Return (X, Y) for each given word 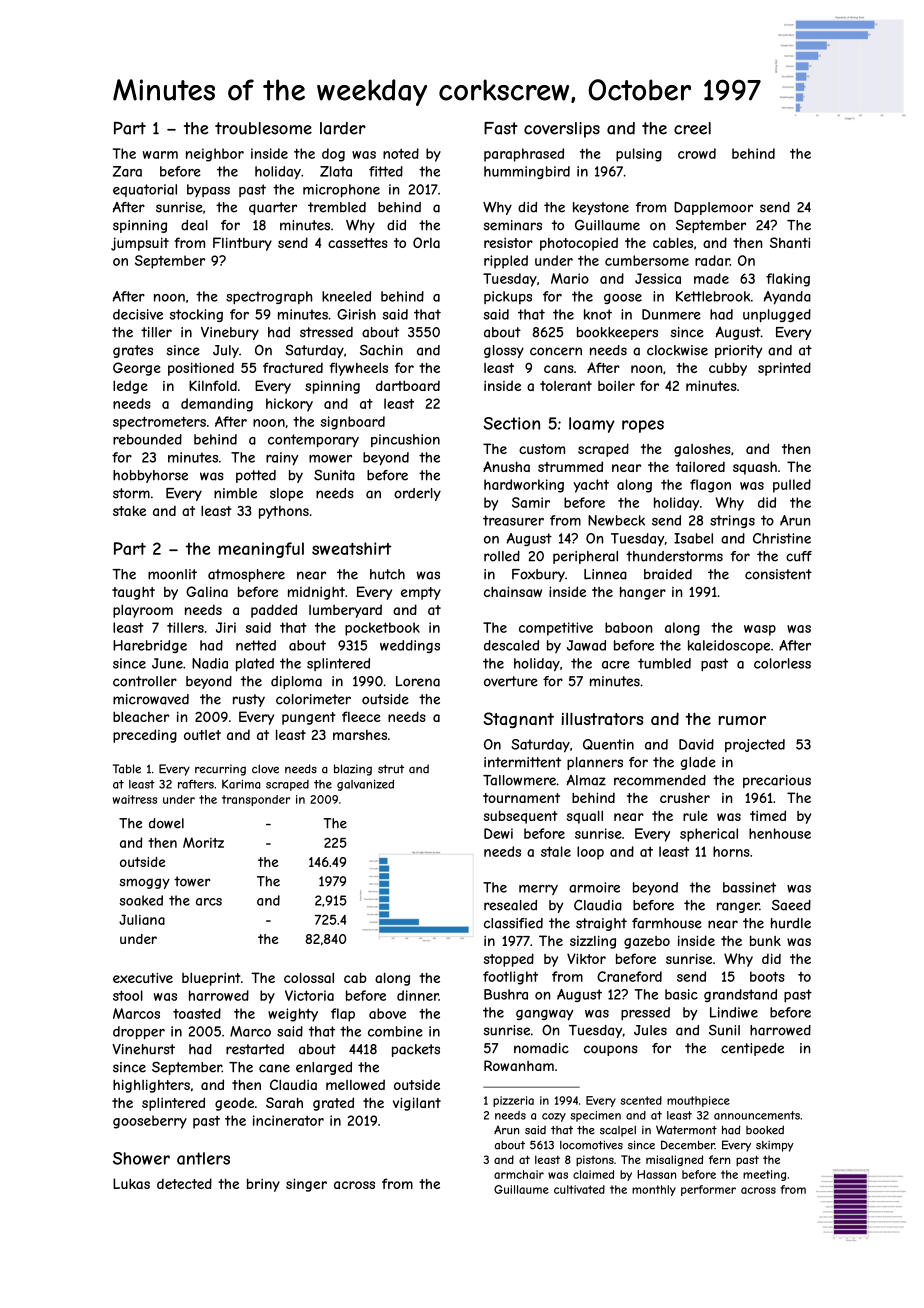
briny (263, 1185)
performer (708, 1190)
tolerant (566, 386)
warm (160, 155)
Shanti (790, 242)
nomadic (541, 1048)
